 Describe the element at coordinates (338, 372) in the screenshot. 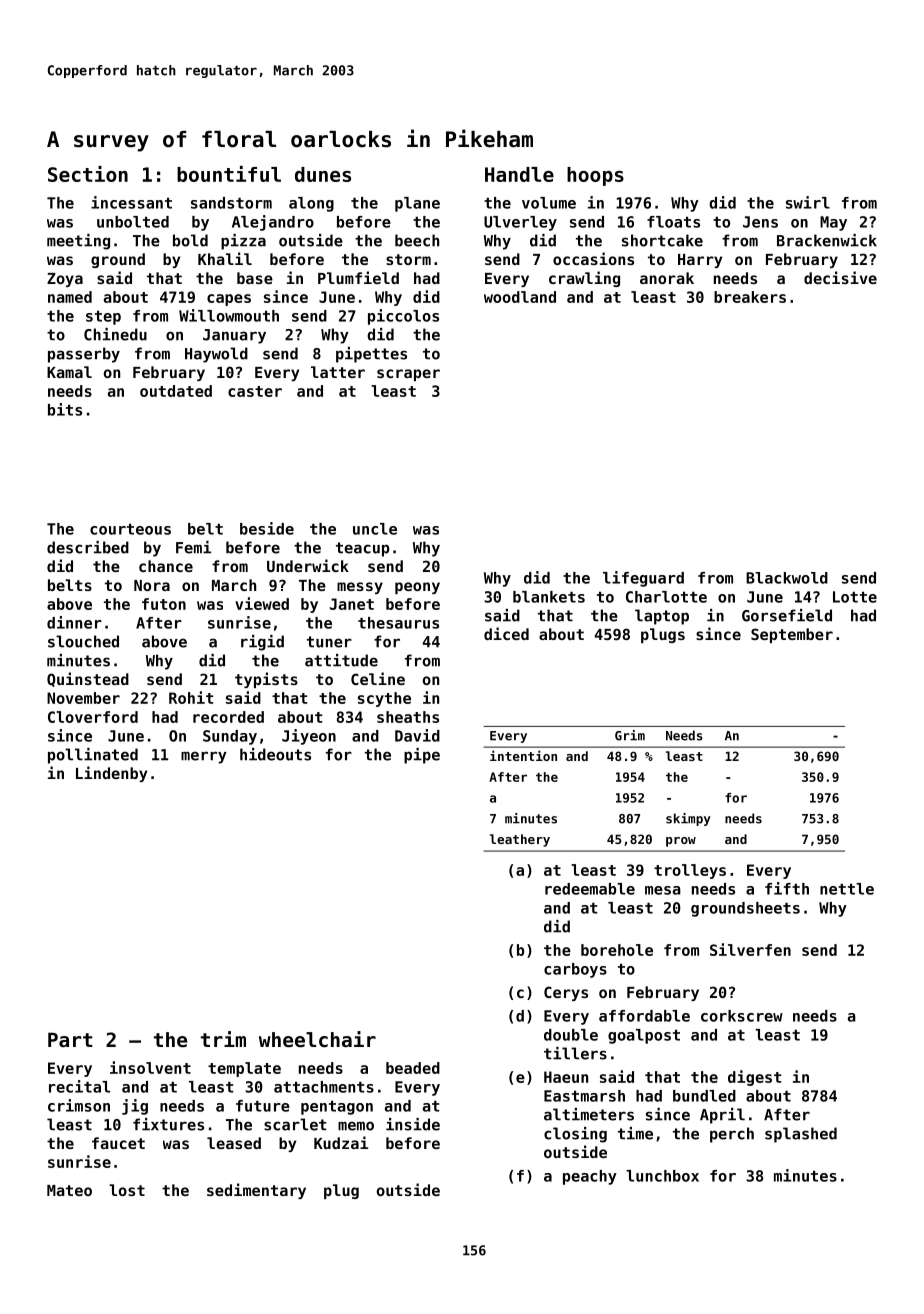

I see `latter` at that location.
